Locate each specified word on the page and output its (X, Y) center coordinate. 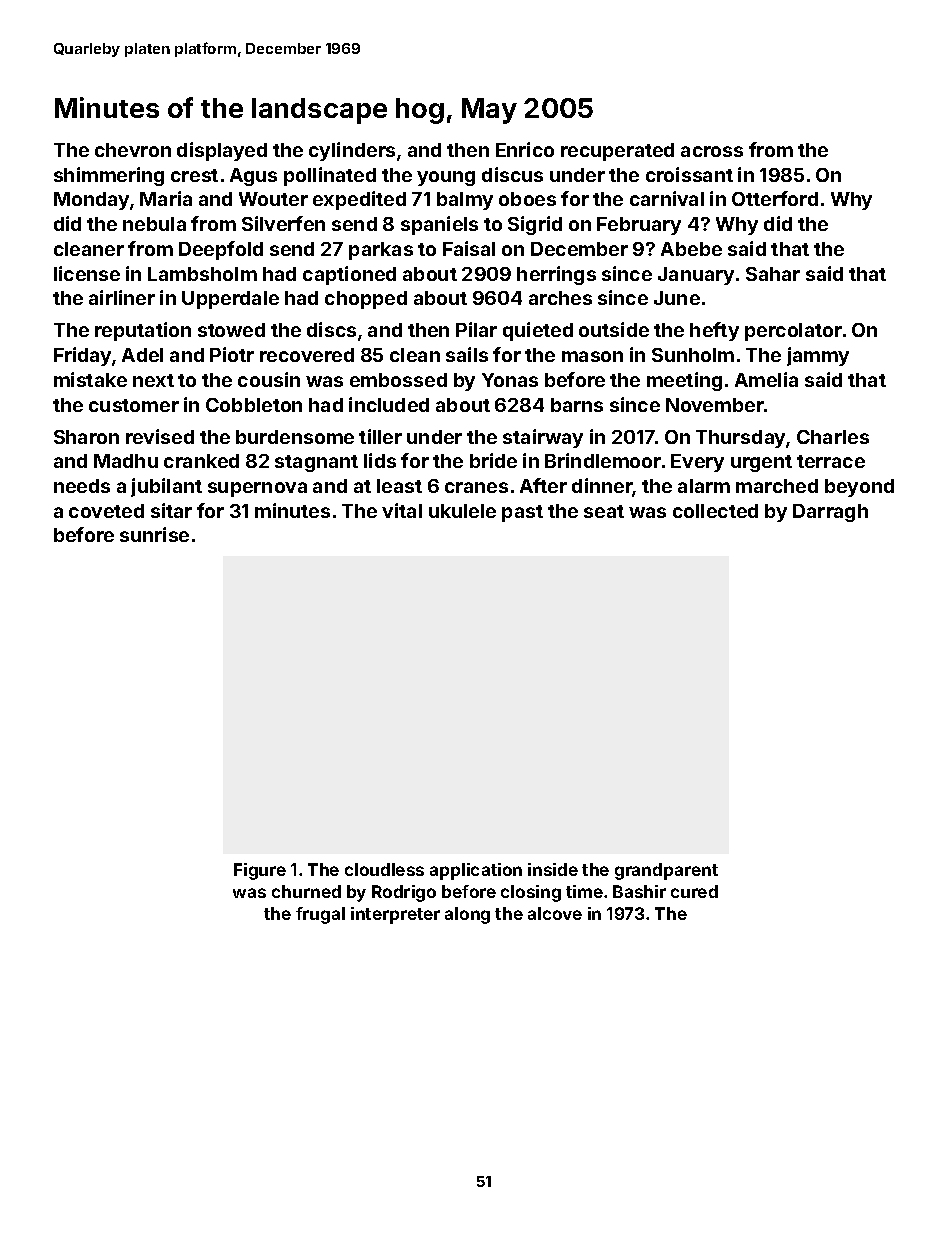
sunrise (154, 534)
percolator (793, 332)
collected (715, 511)
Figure (260, 871)
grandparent (666, 871)
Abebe (691, 249)
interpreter (395, 915)
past (522, 513)
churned (306, 891)
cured (694, 891)
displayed (222, 151)
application (476, 871)
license (87, 273)
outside (614, 329)
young (446, 178)
